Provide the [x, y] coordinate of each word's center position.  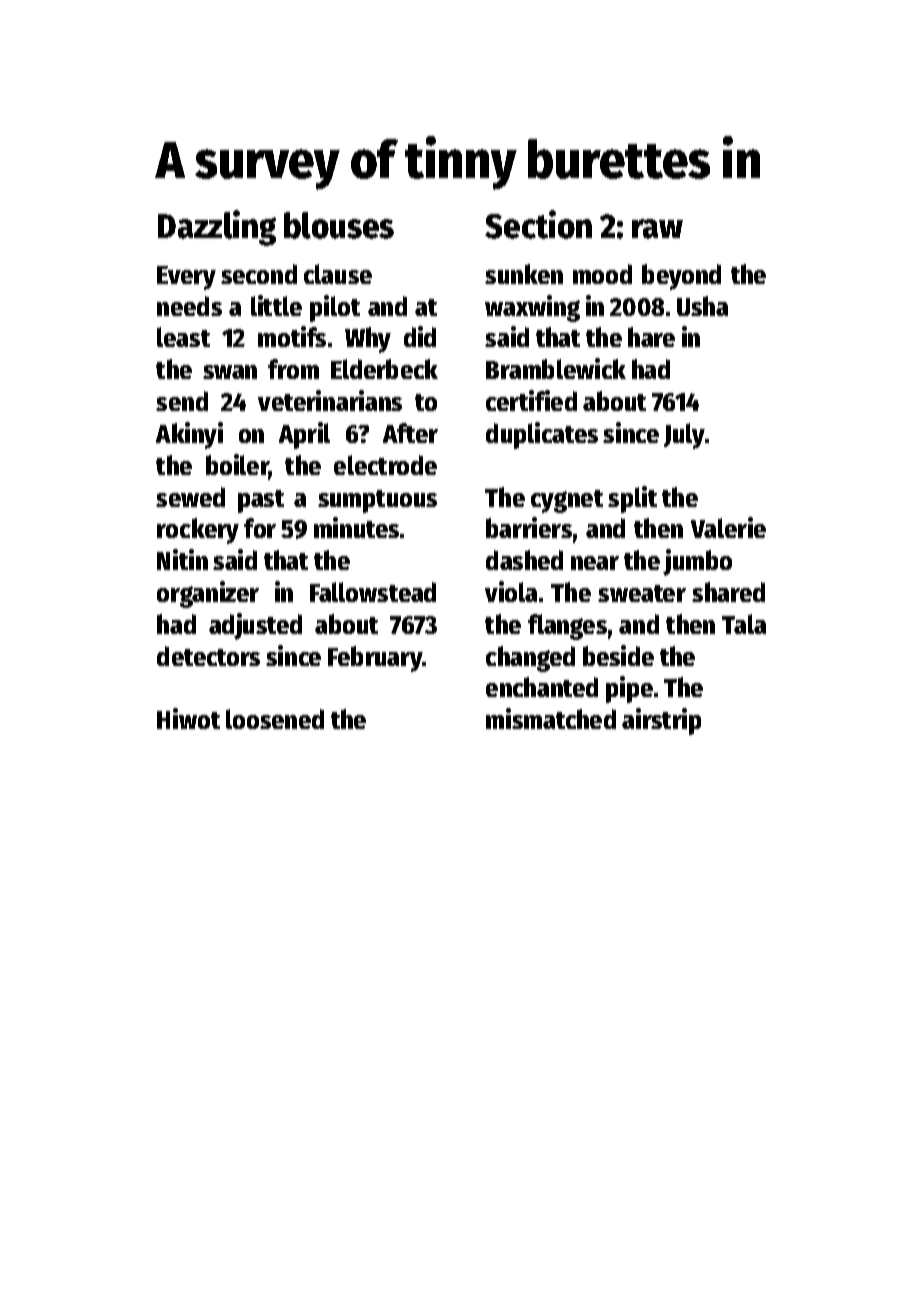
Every [186, 278]
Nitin [182, 559]
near [595, 563]
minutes [356, 527]
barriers [529, 527]
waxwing [532, 308]
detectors [208, 656]
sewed [190, 497]
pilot [335, 308]
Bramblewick [556, 368]
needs [189, 306]
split [632, 499]
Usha [702, 306]
